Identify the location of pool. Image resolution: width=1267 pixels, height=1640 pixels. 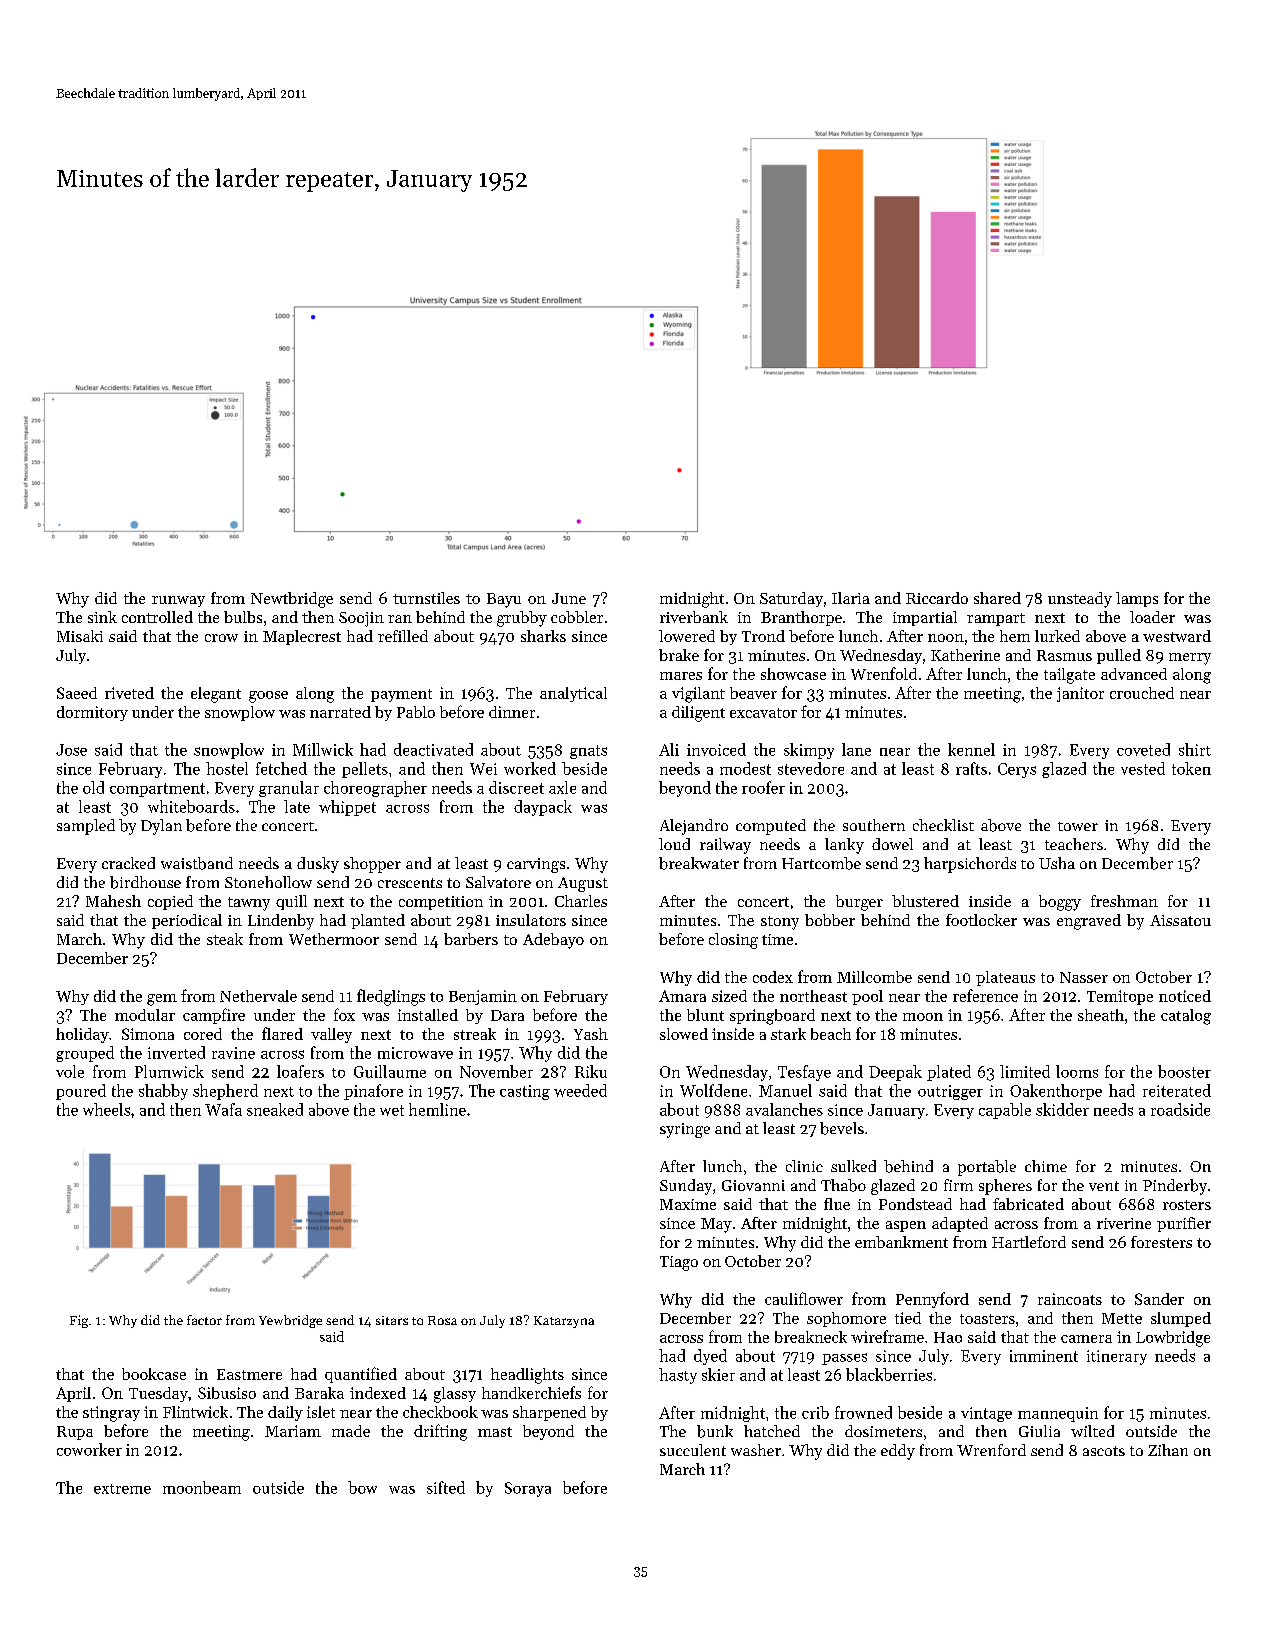
(867, 997).
